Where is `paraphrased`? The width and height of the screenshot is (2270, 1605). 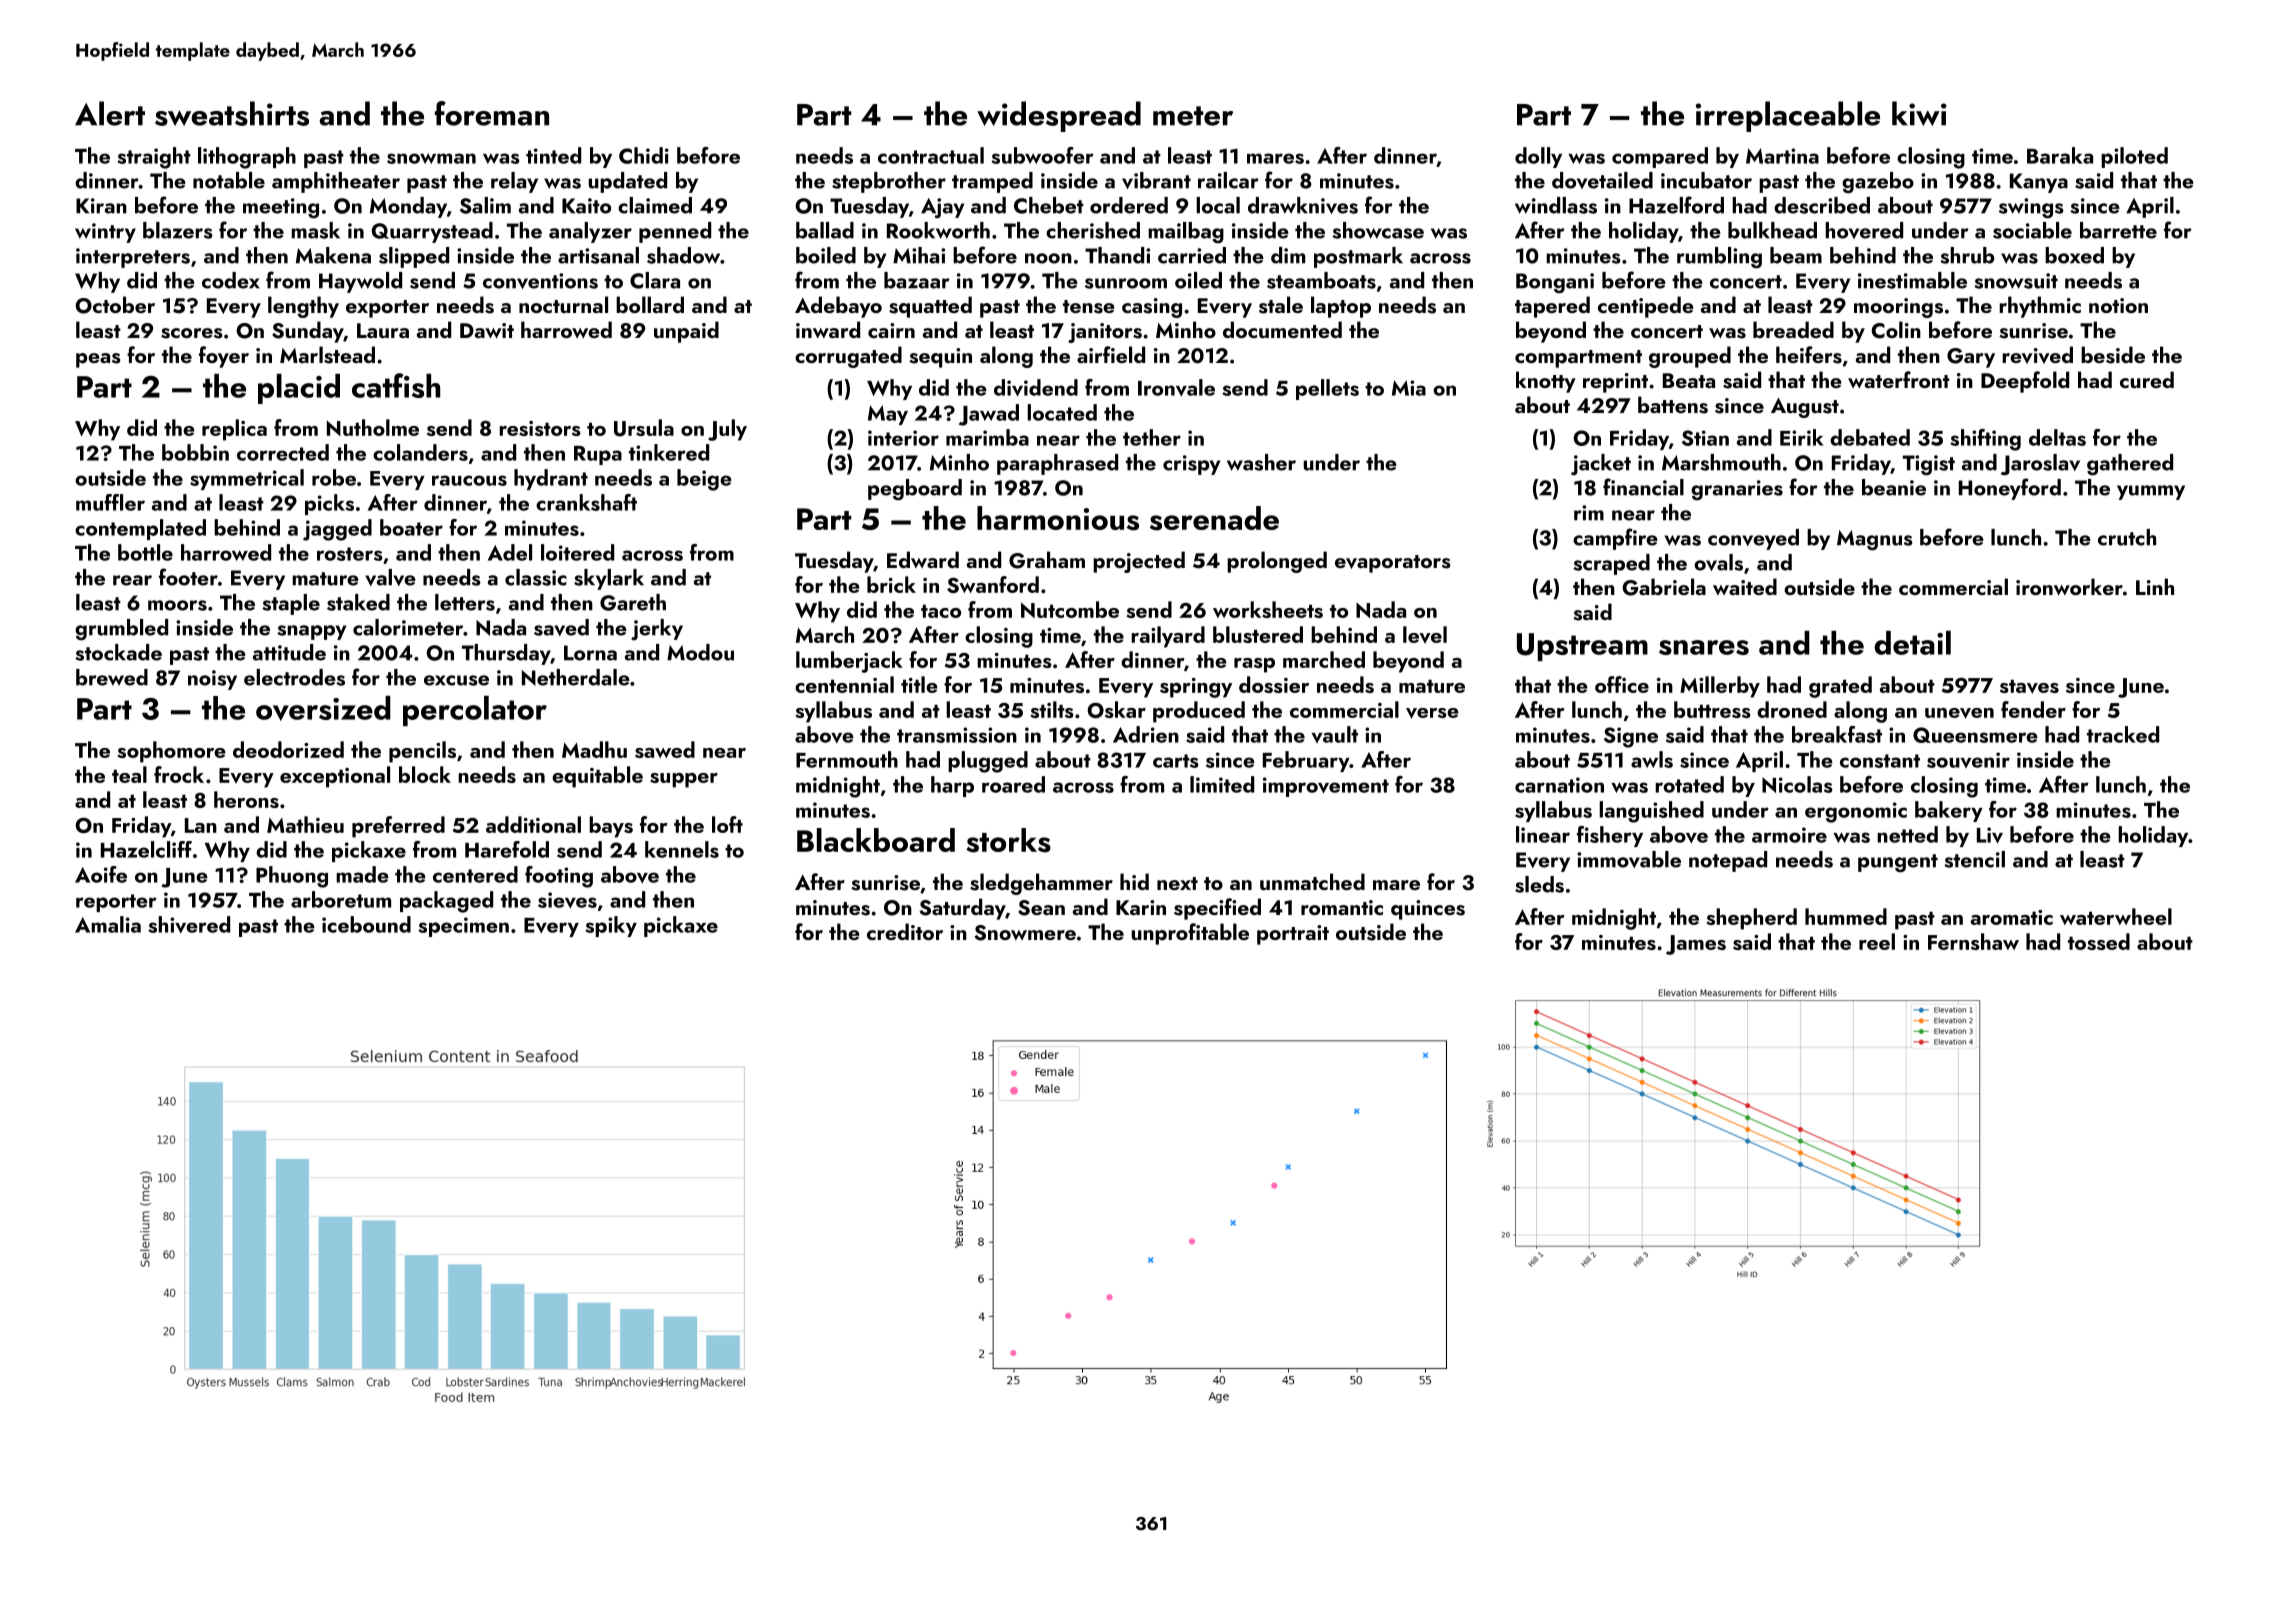 paraphrased is located at coordinates (1057, 464).
